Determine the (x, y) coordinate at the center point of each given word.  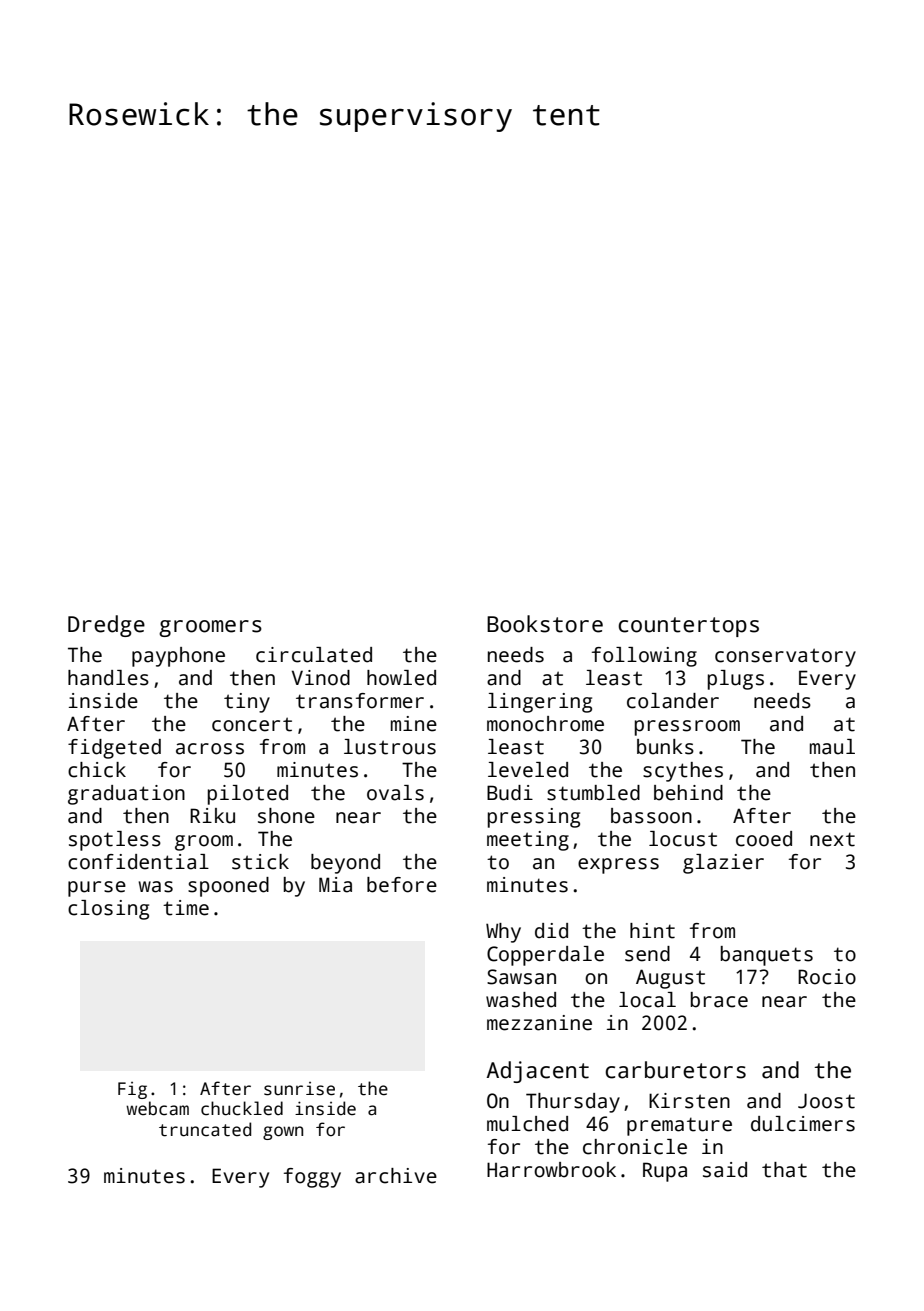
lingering (540, 703)
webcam (157, 1108)
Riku (212, 816)
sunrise (299, 1089)
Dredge (106, 626)
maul (832, 747)
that (784, 1170)
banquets (767, 956)
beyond (345, 864)
